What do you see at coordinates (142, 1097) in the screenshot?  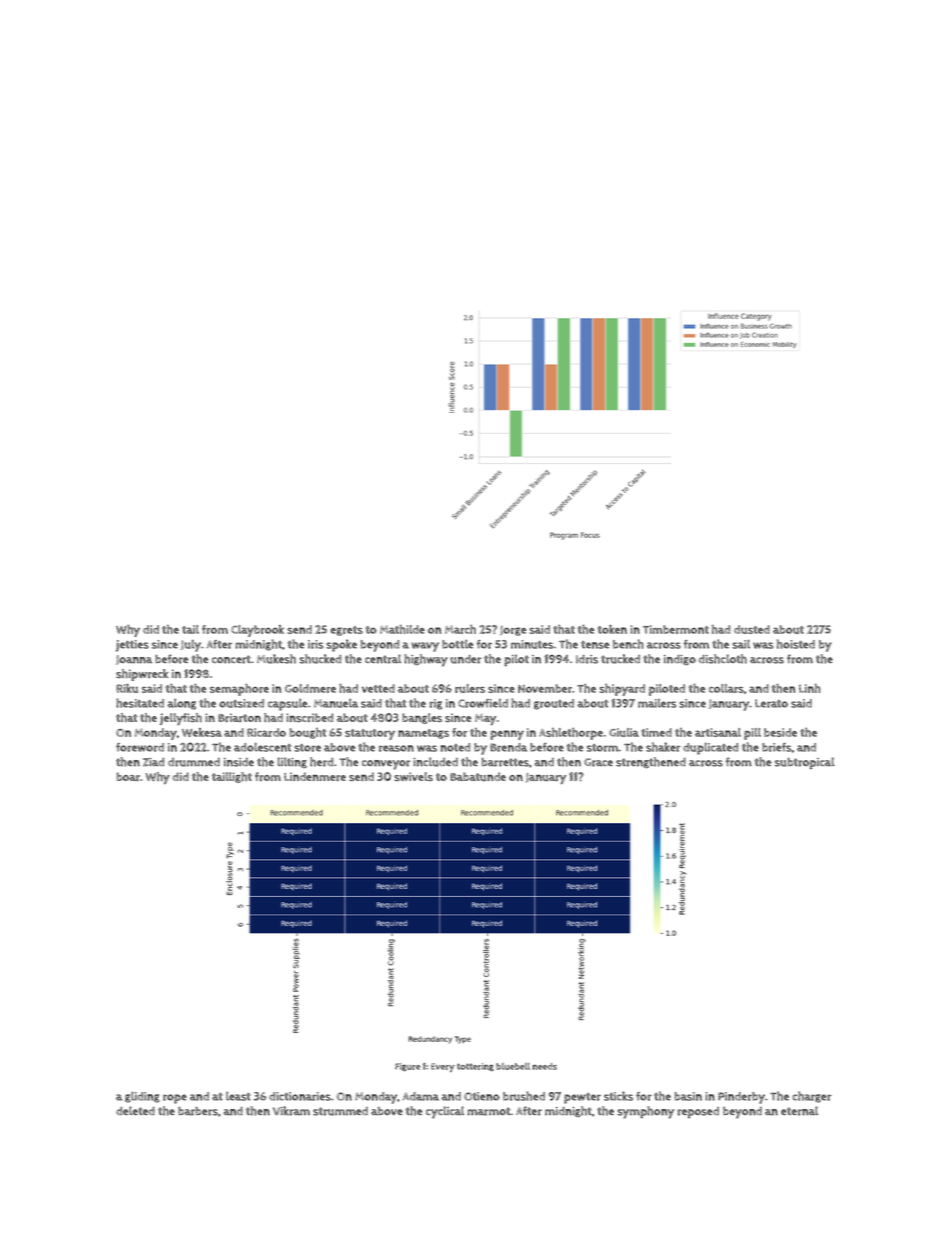 I see `gliding` at bounding box center [142, 1097].
